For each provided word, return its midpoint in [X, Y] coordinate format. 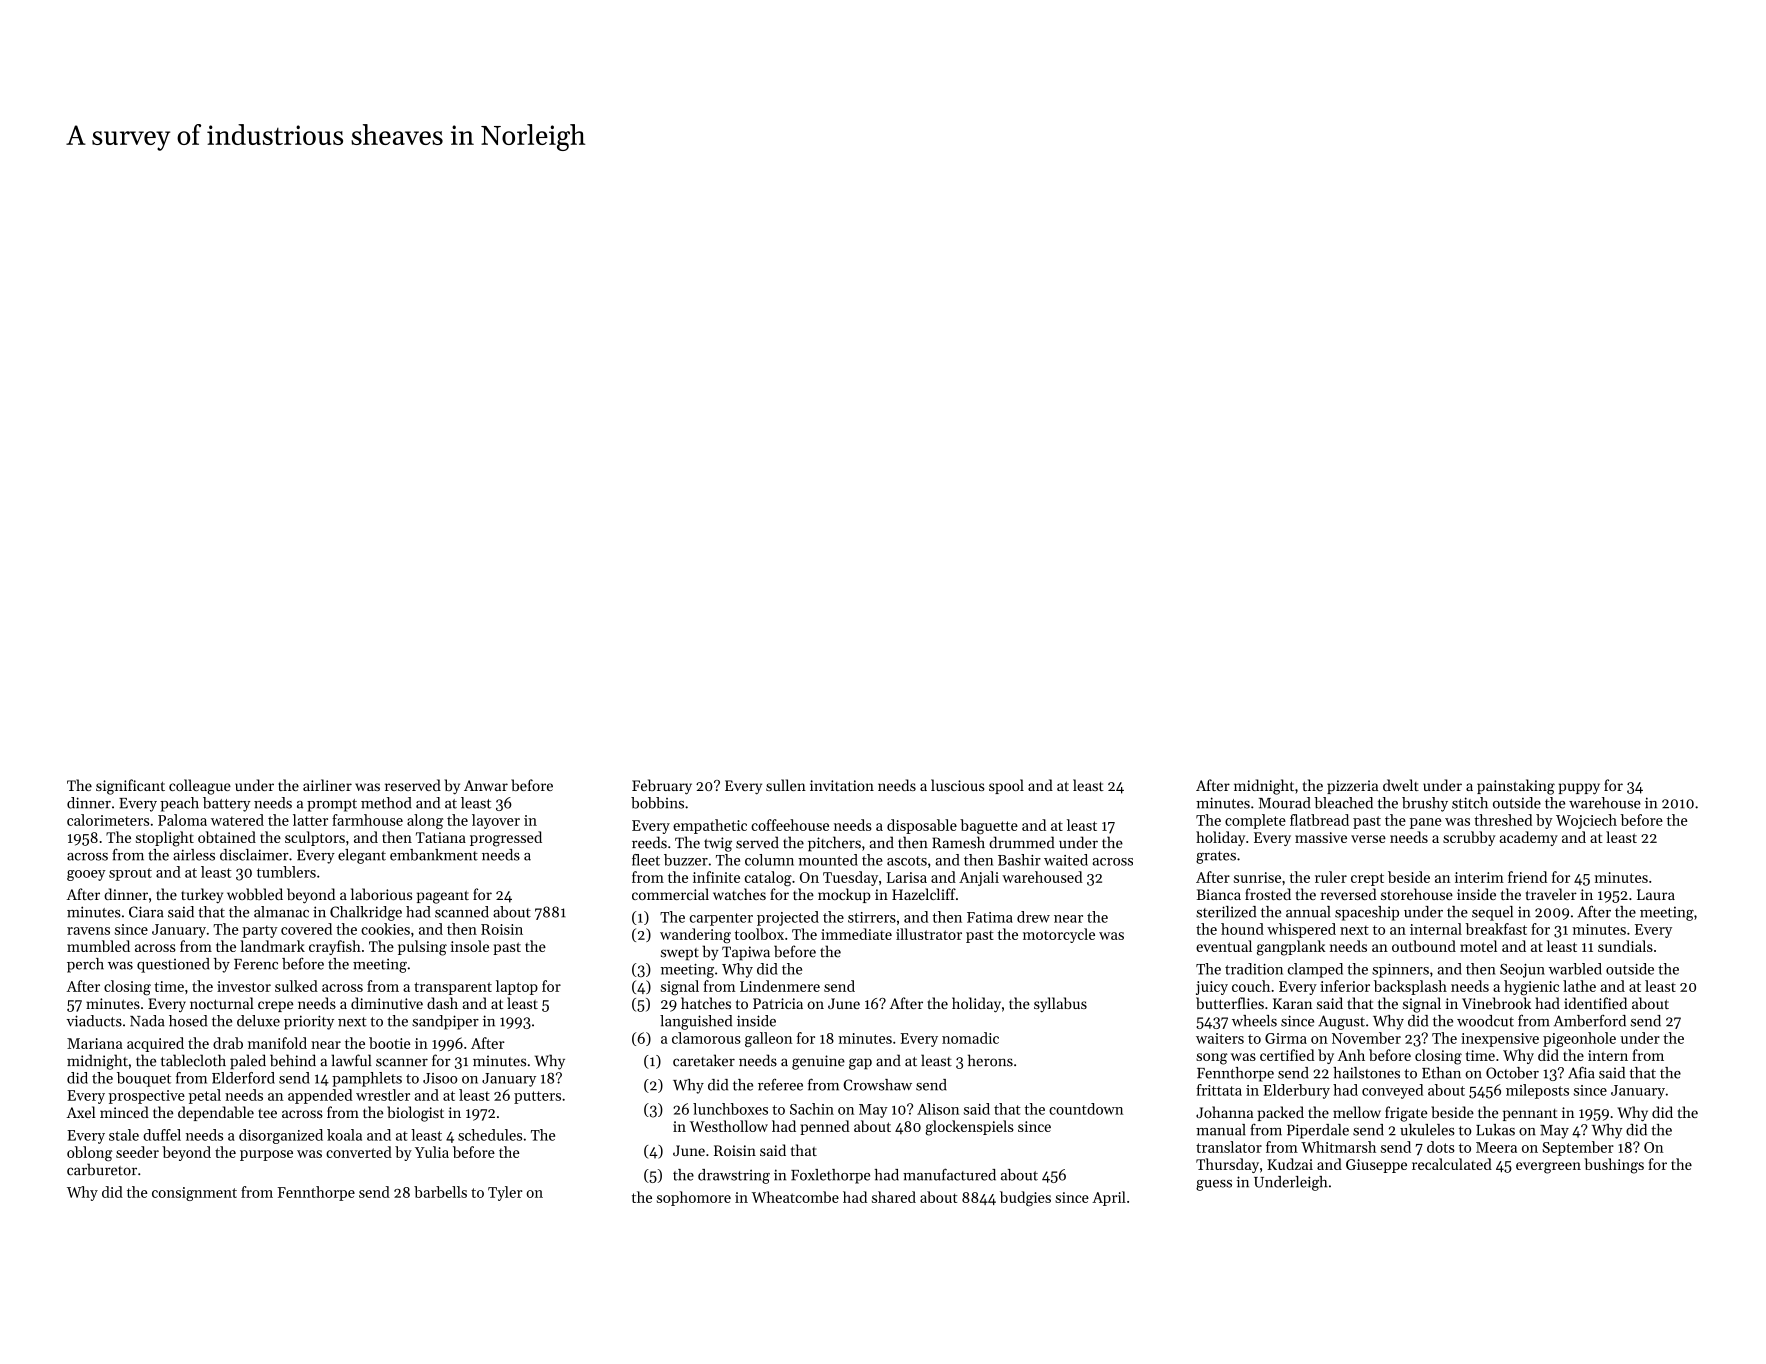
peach [179, 804]
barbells [440, 1192]
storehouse [1417, 894]
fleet [646, 860]
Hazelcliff [924, 894]
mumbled [98, 946]
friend [1527, 877]
